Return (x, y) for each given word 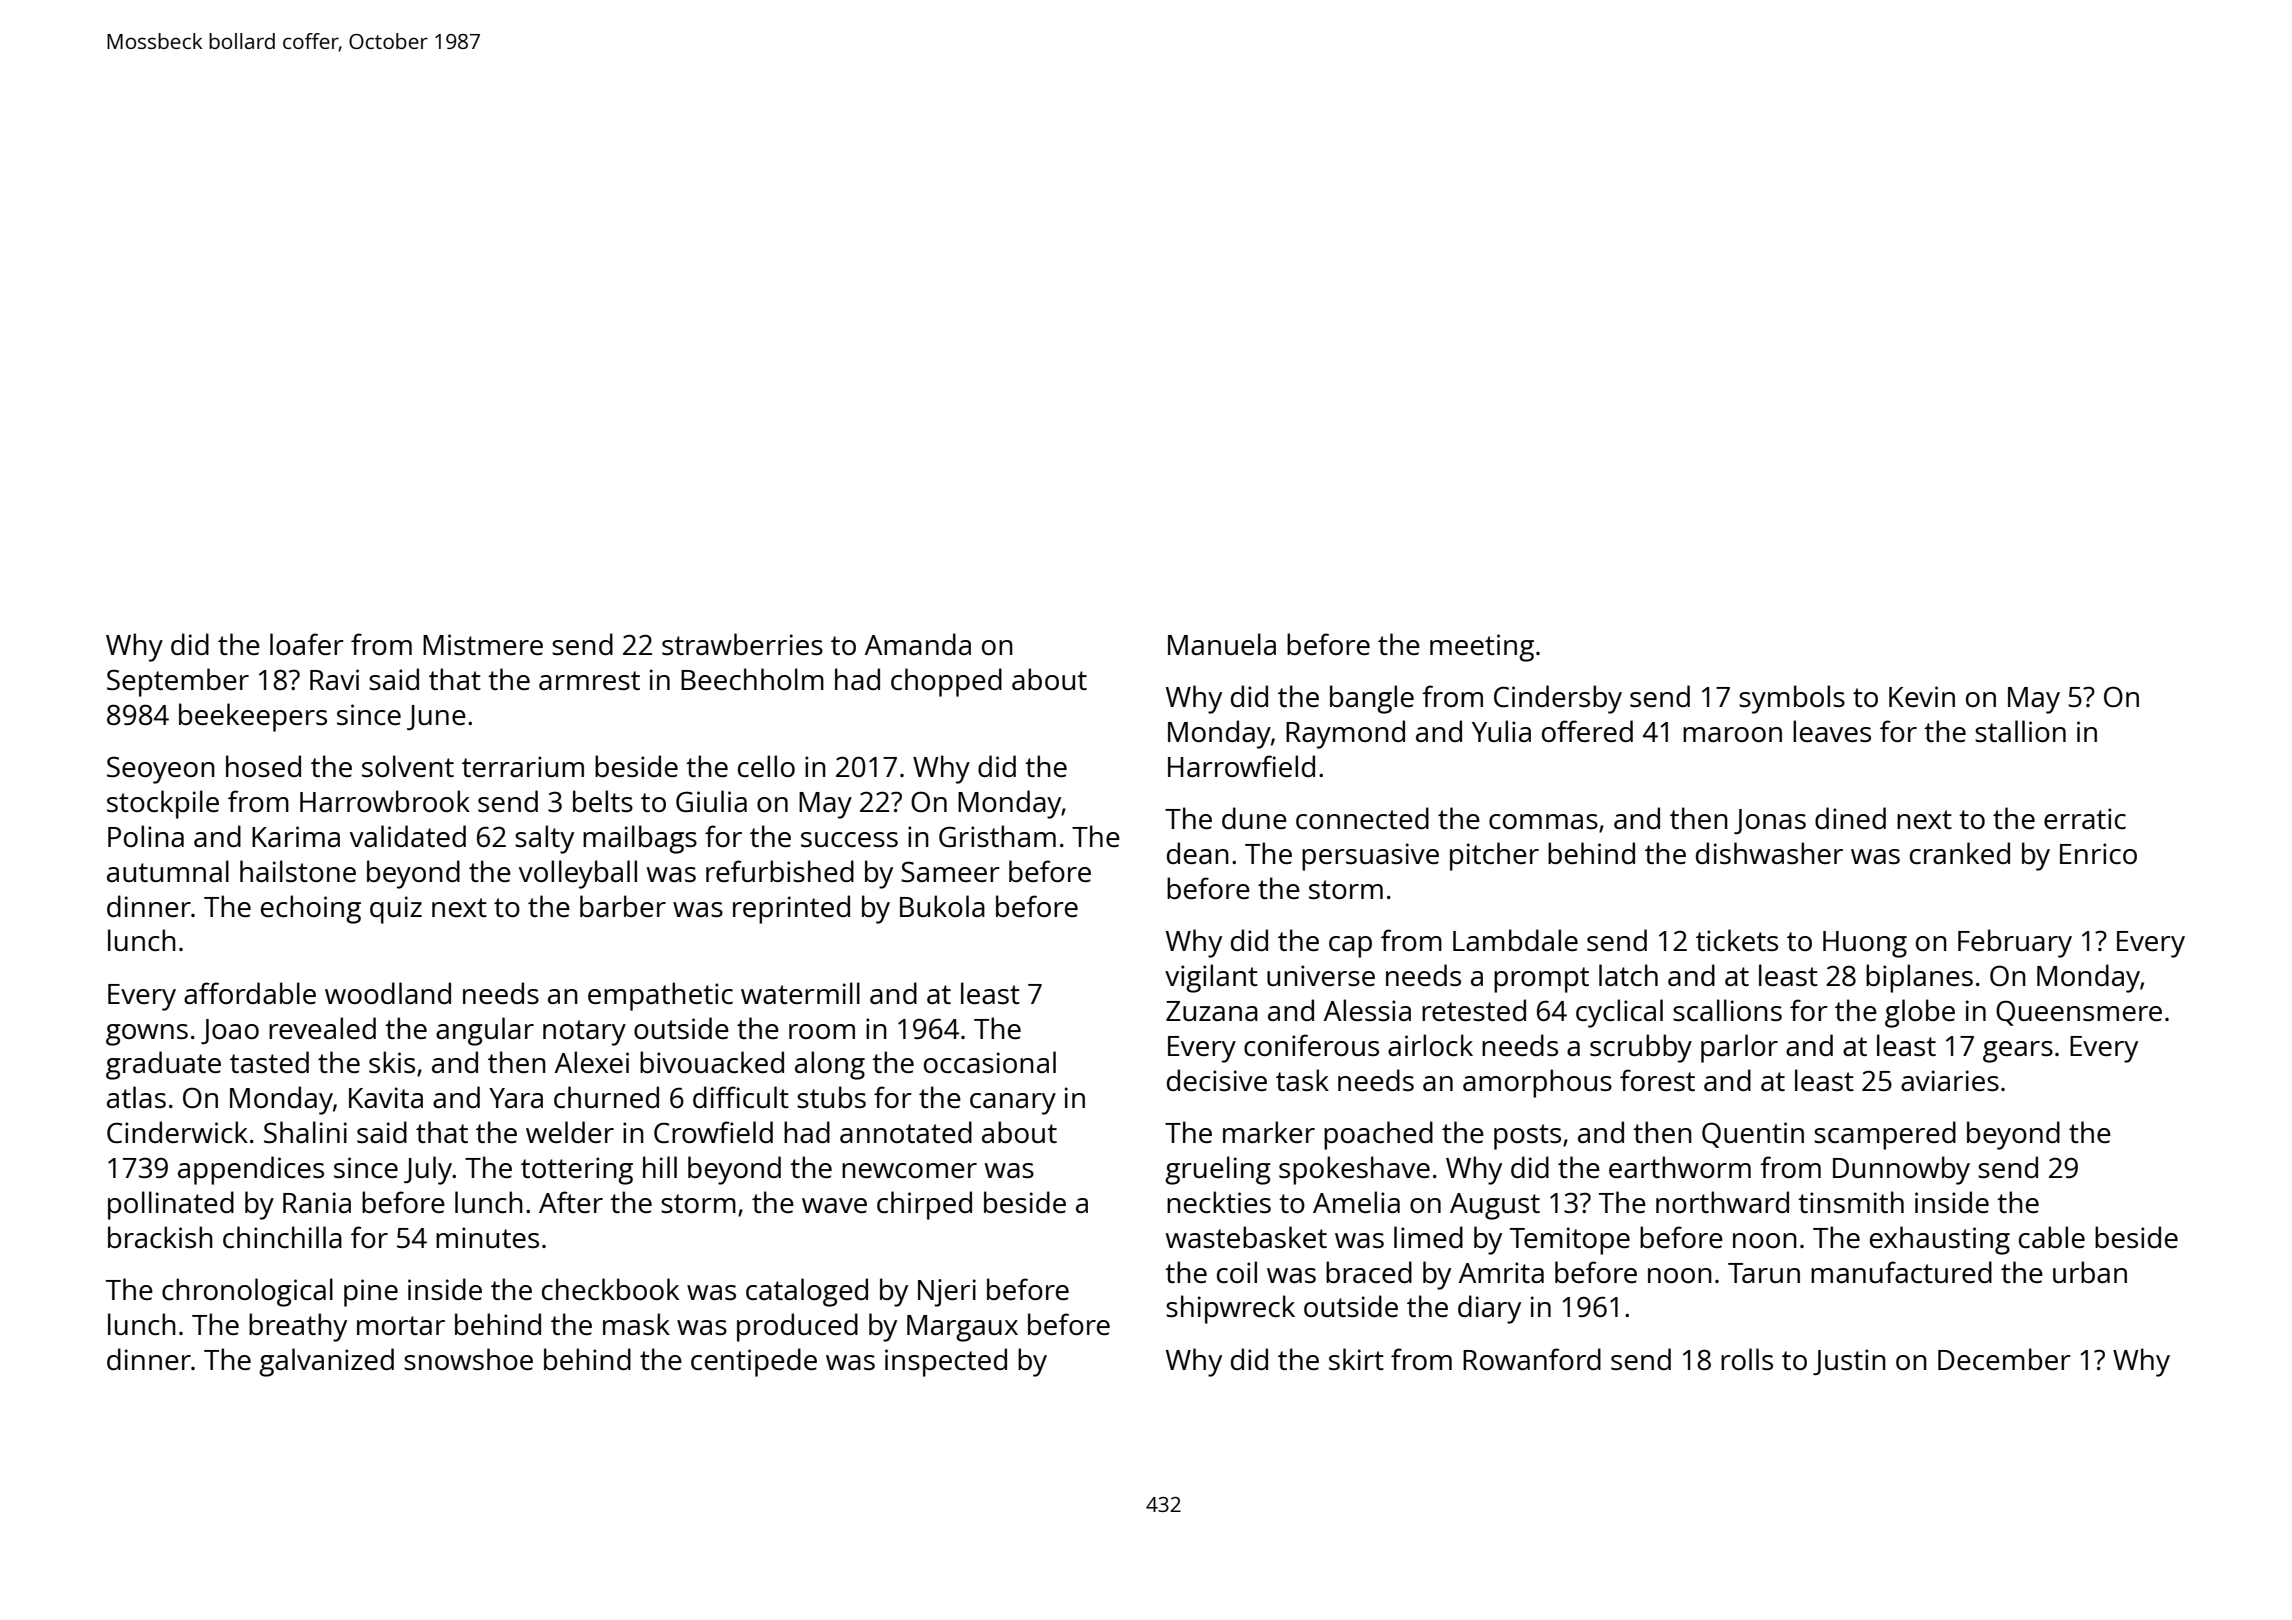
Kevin (1922, 696)
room (822, 1031)
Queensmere (2079, 1013)
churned (606, 1097)
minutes (487, 1237)
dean (1198, 853)
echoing (311, 909)
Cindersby (1558, 699)
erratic (2085, 818)
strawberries (742, 644)
